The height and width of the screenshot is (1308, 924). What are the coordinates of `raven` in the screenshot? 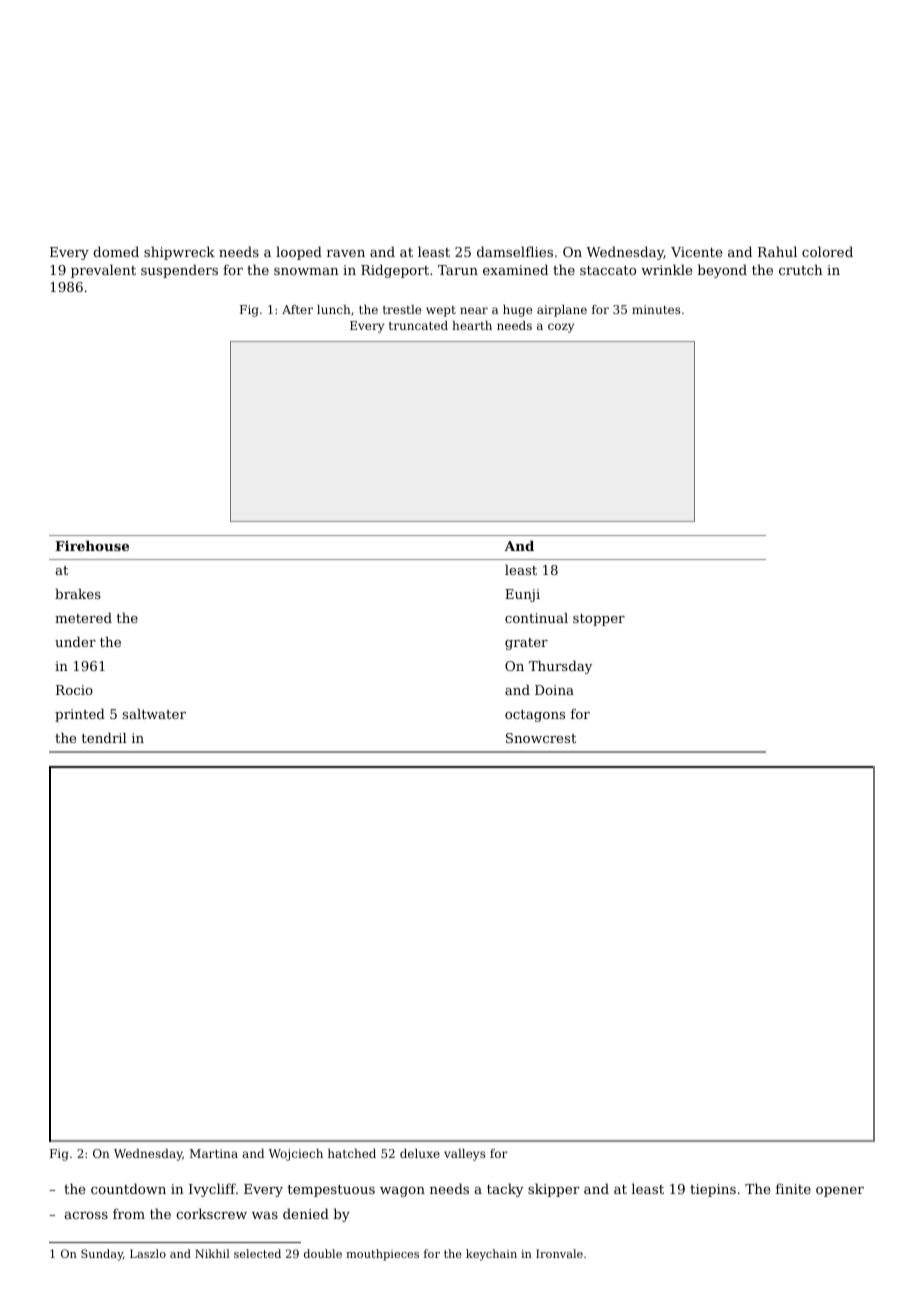 It's located at (346, 253).
